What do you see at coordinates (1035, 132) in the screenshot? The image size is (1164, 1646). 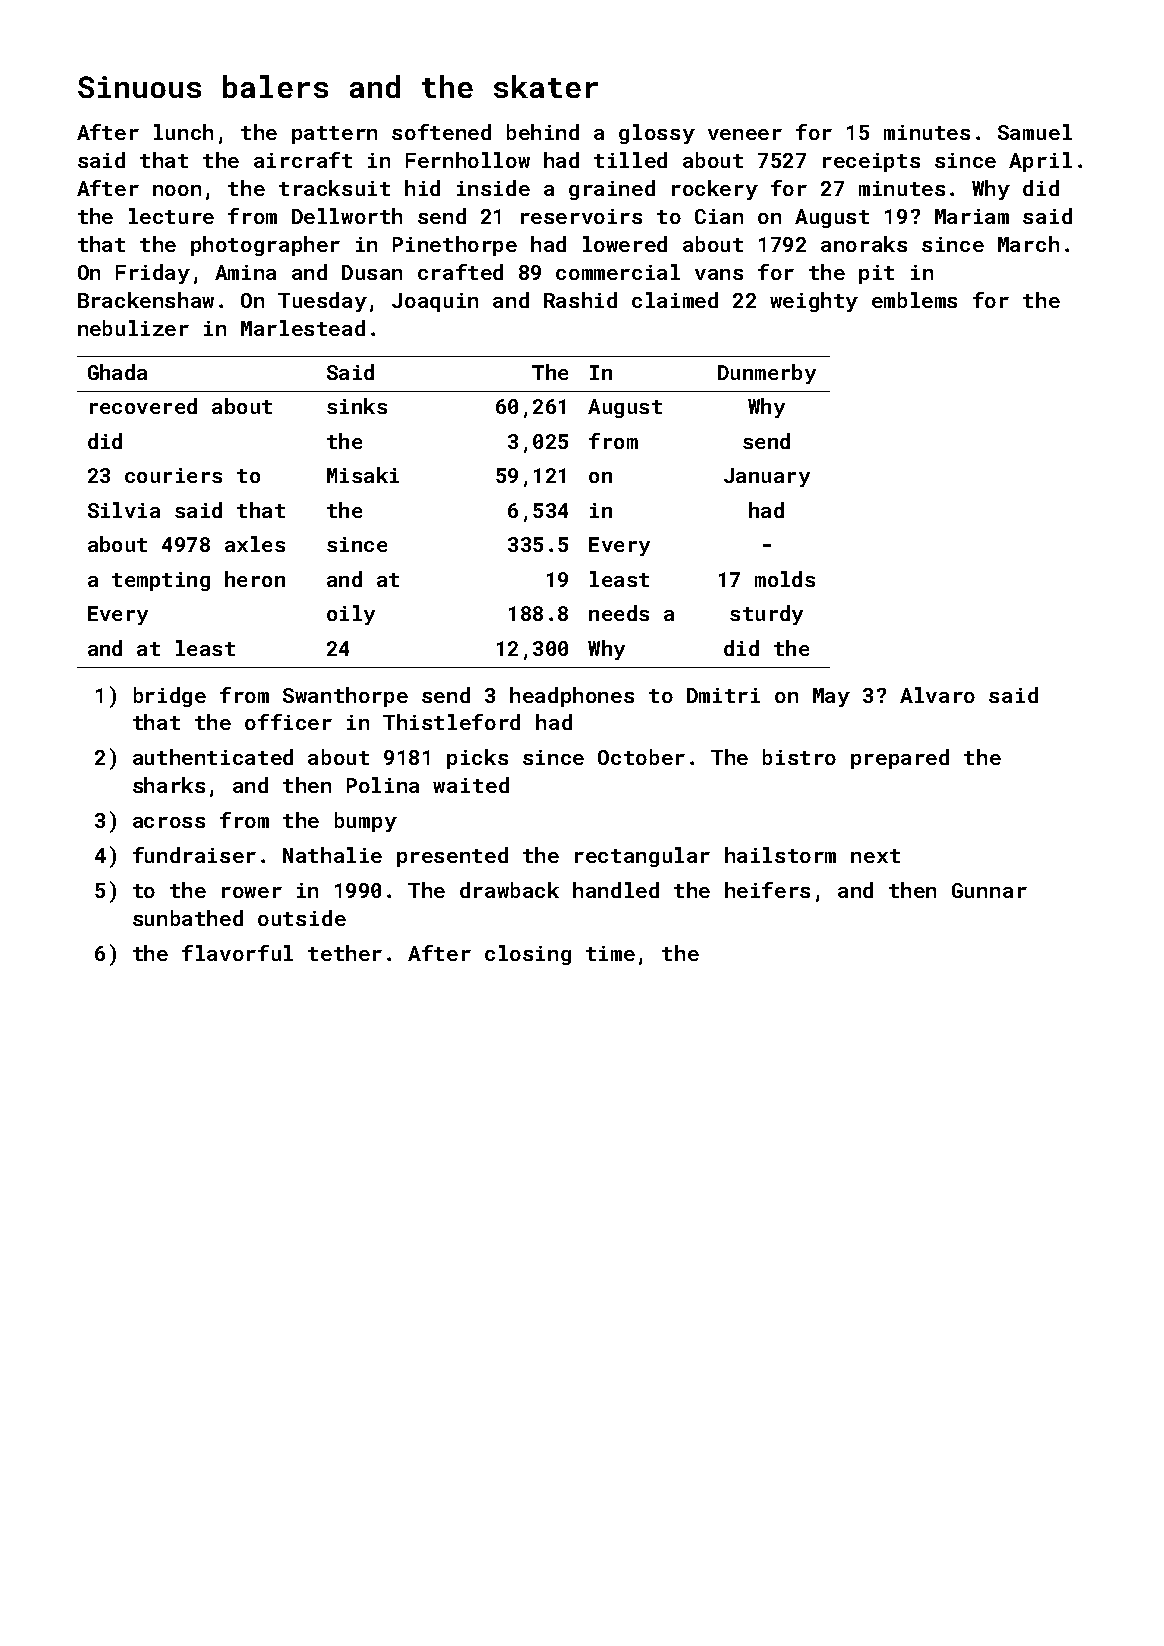 I see `Samuel` at bounding box center [1035, 132].
